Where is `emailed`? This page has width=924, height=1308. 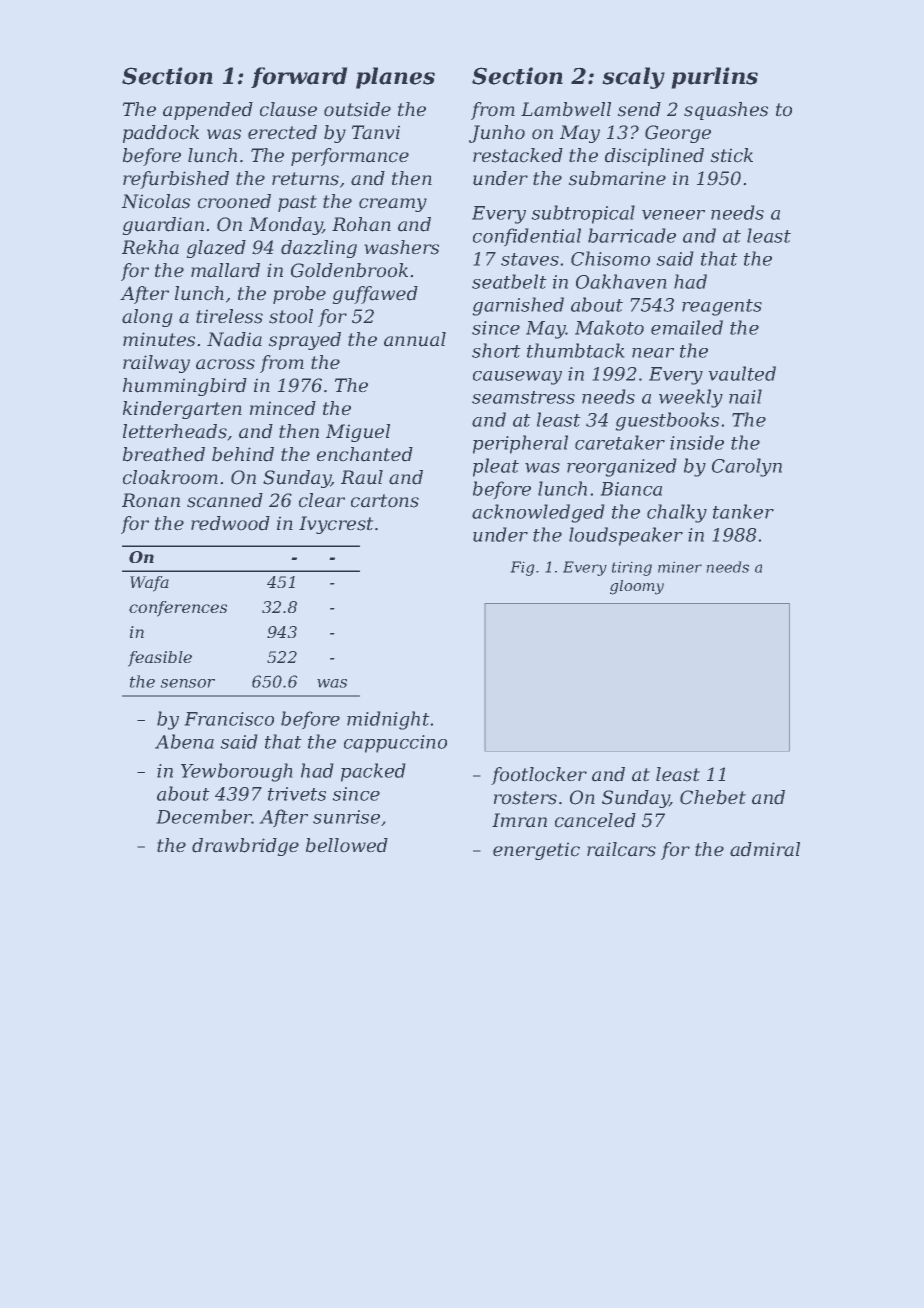
emailed is located at coordinates (687, 327).
